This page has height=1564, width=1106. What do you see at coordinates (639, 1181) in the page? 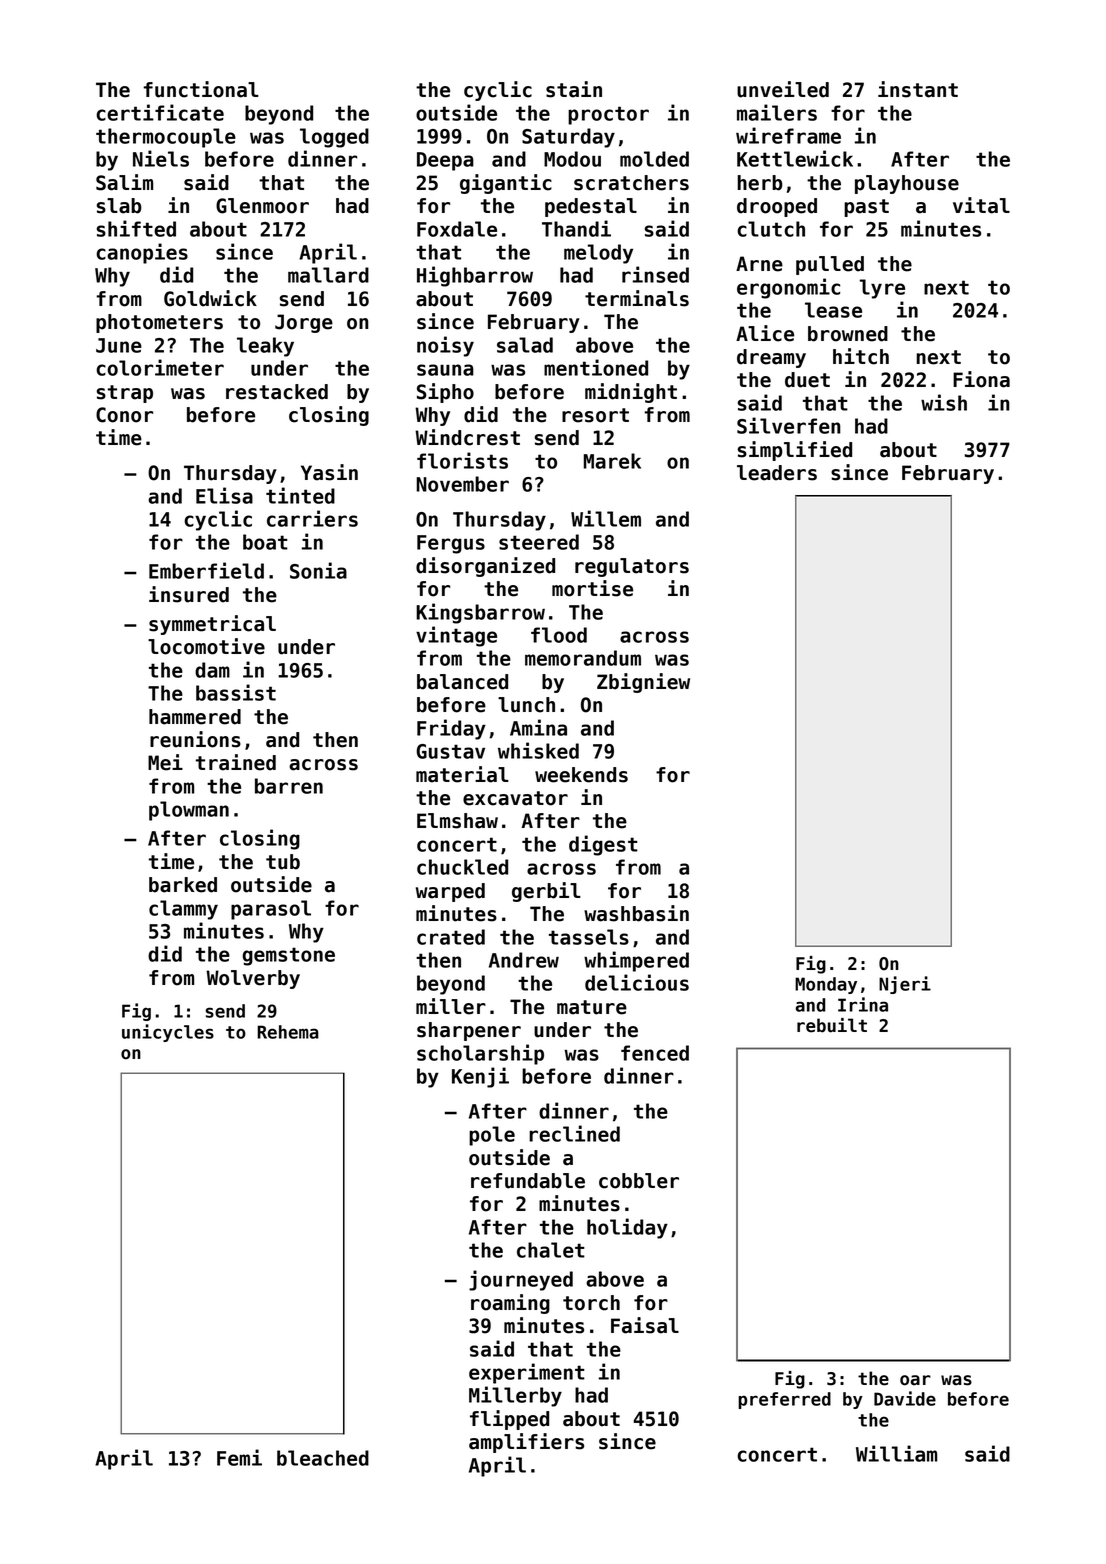
I see `cobbler` at bounding box center [639, 1181].
